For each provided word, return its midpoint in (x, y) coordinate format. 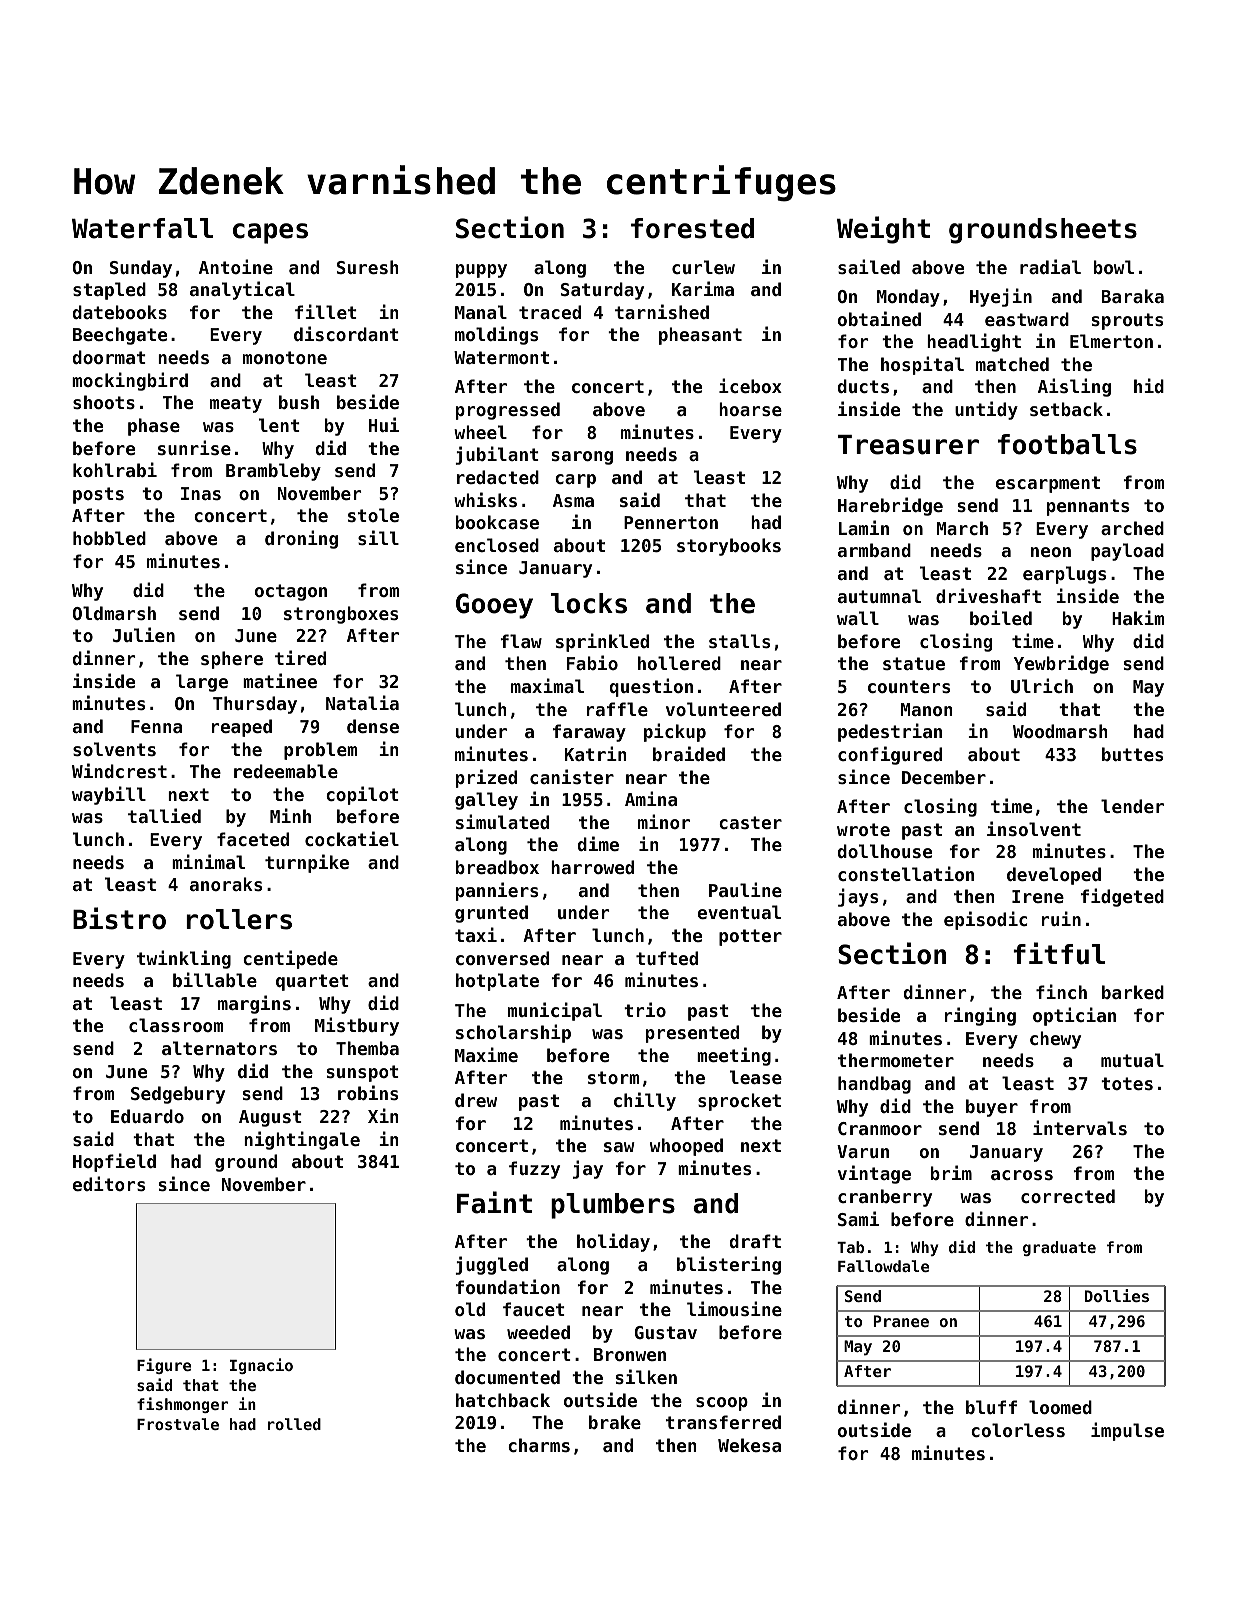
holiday (613, 1242)
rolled (294, 1424)
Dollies (1117, 1295)
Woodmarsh (1060, 731)
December (944, 777)
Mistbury (357, 1026)
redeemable (286, 771)
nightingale (302, 1140)
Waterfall (142, 228)
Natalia (362, 702)
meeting (734, 1056)
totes (1127, 1083)
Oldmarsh (114, 613)
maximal (547, 685)
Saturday (602, 291)
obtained (879, 318)
